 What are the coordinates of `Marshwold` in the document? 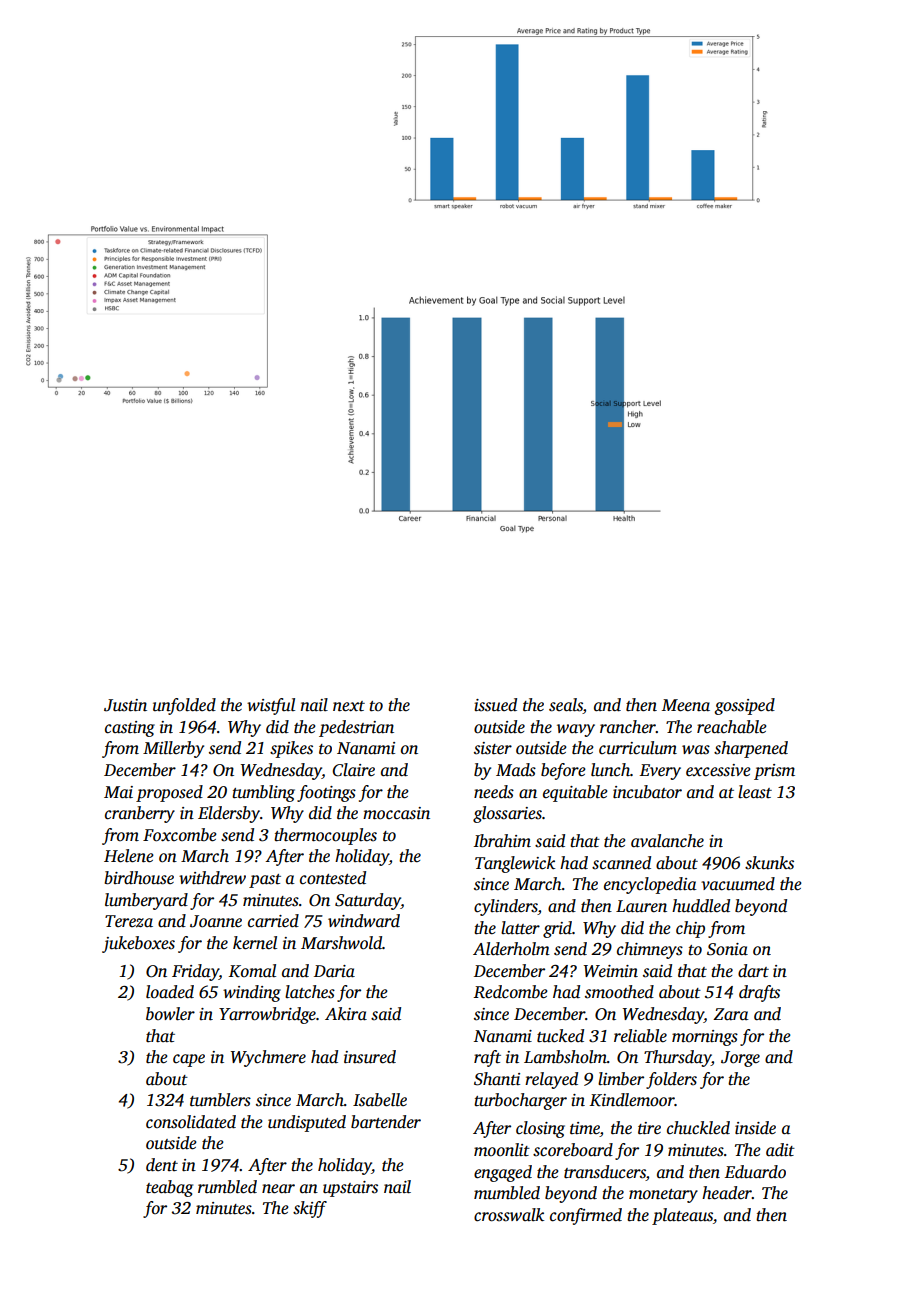 It's located at (341, 943).
